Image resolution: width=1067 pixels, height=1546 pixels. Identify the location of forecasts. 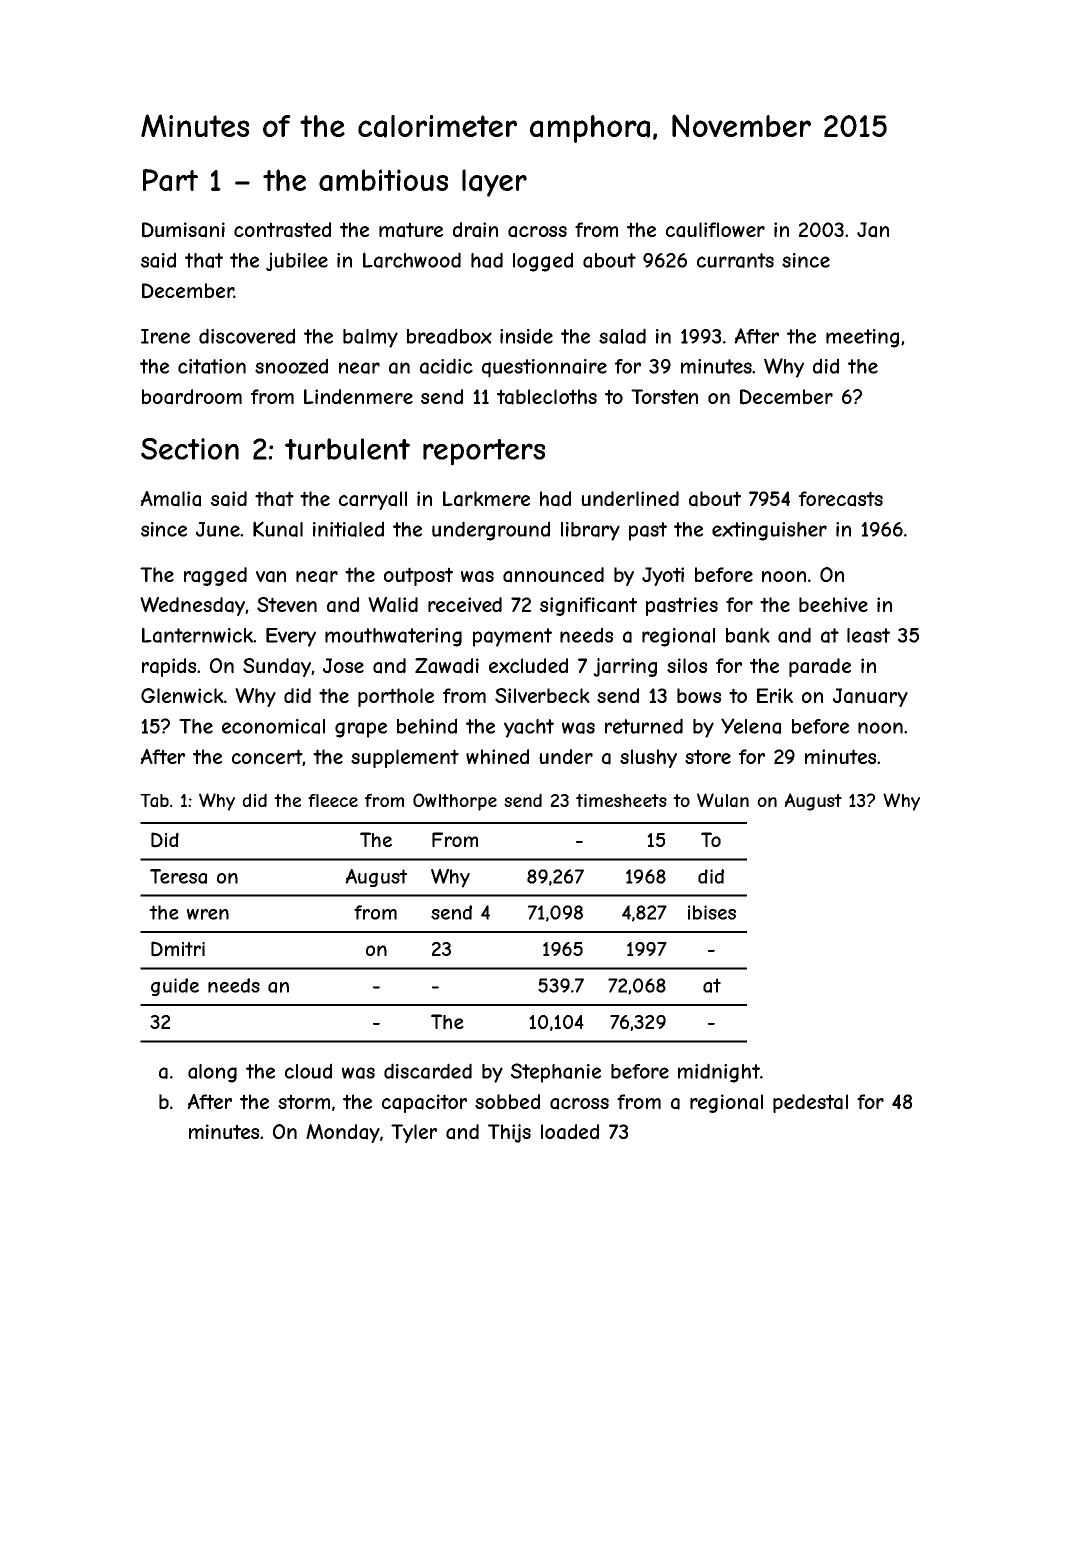
(841, 499).
